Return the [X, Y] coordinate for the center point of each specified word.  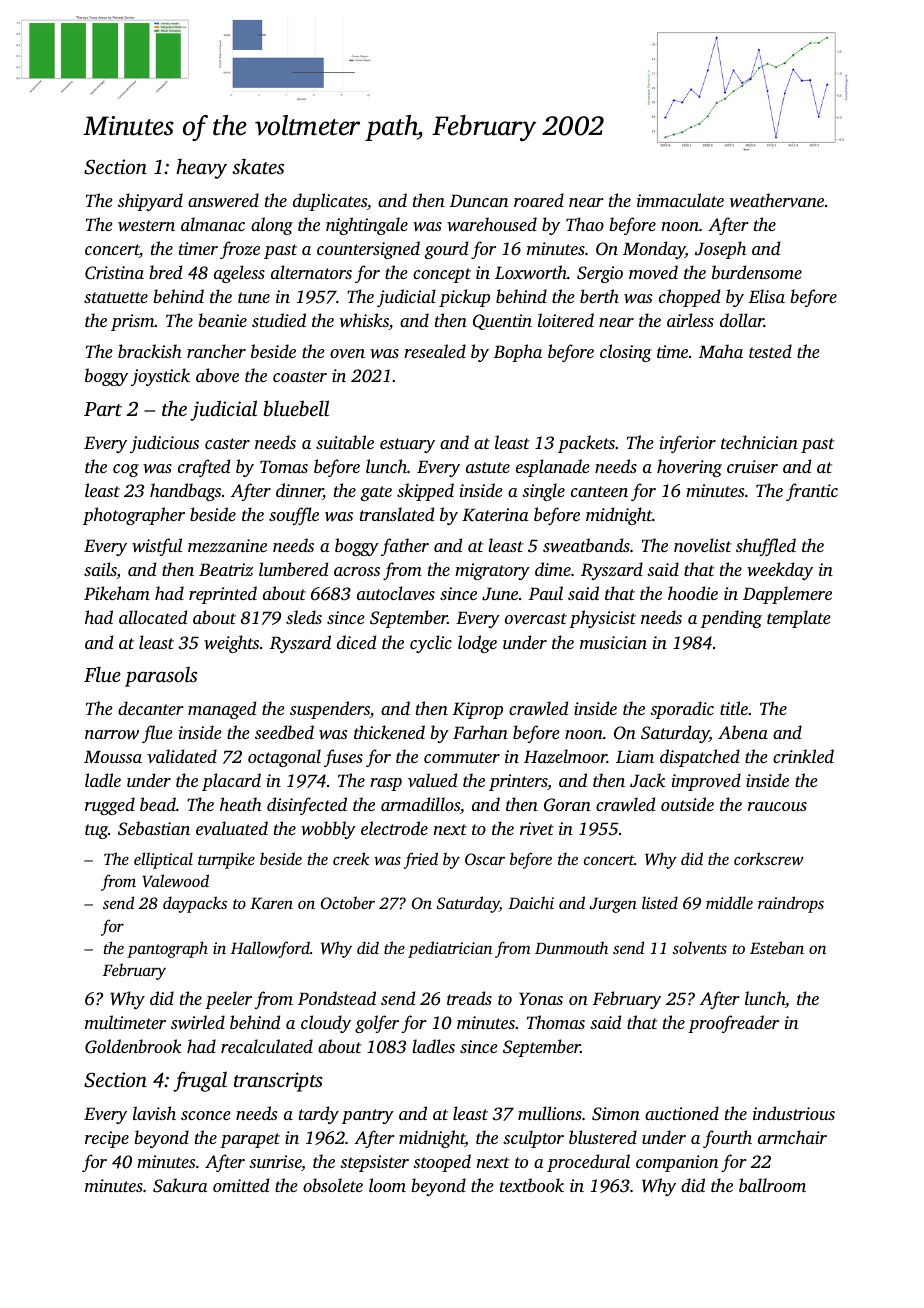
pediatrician [450, 949]
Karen [271, 903]
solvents [699, 947]
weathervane [777, 200]
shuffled [766, 547]
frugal [200, 1081]
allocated [153, 617]
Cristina [114, 273]
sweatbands [586, 545]
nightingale [367, 226]
